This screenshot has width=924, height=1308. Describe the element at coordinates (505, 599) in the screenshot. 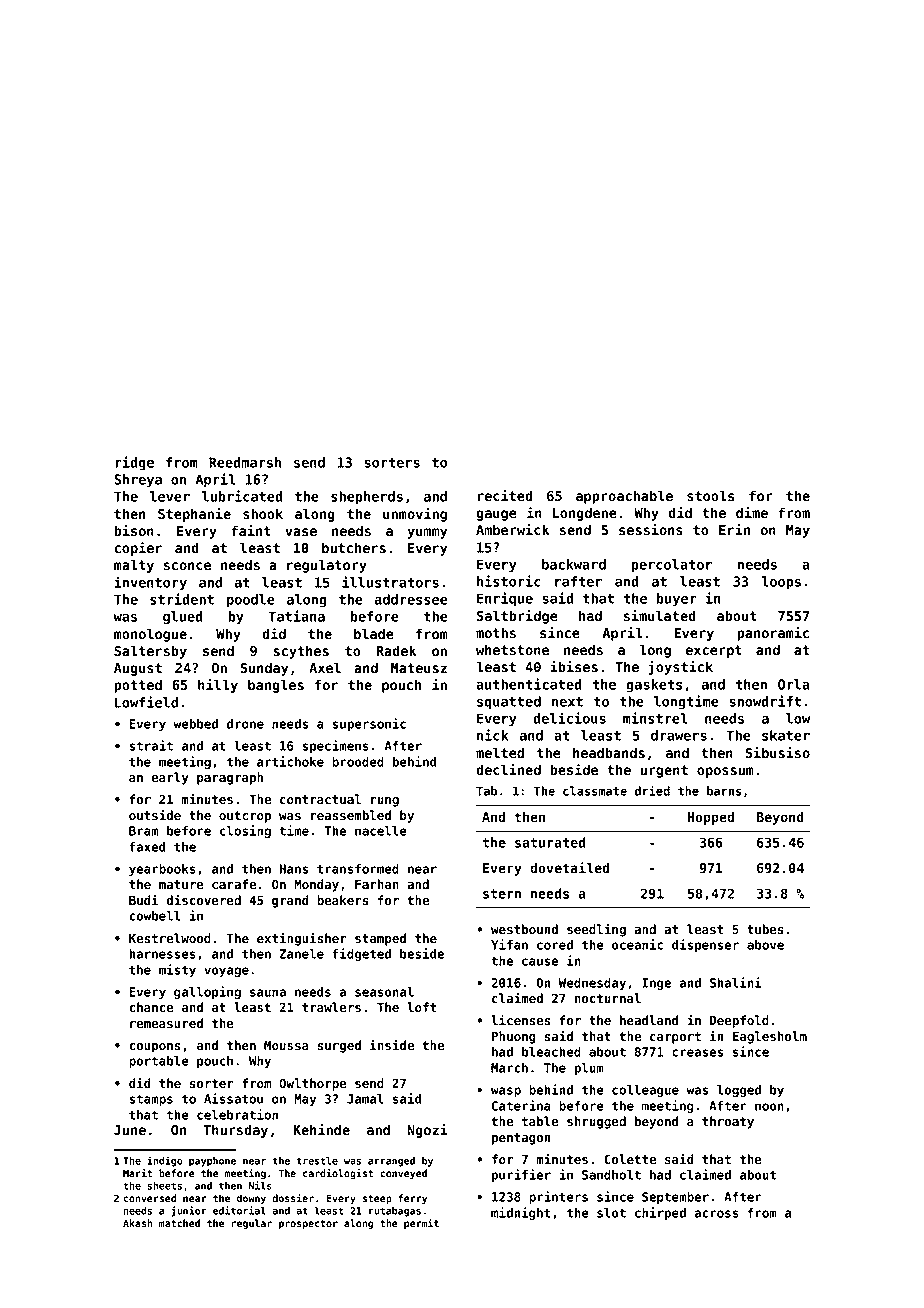

I see `Enrique` at that location.
